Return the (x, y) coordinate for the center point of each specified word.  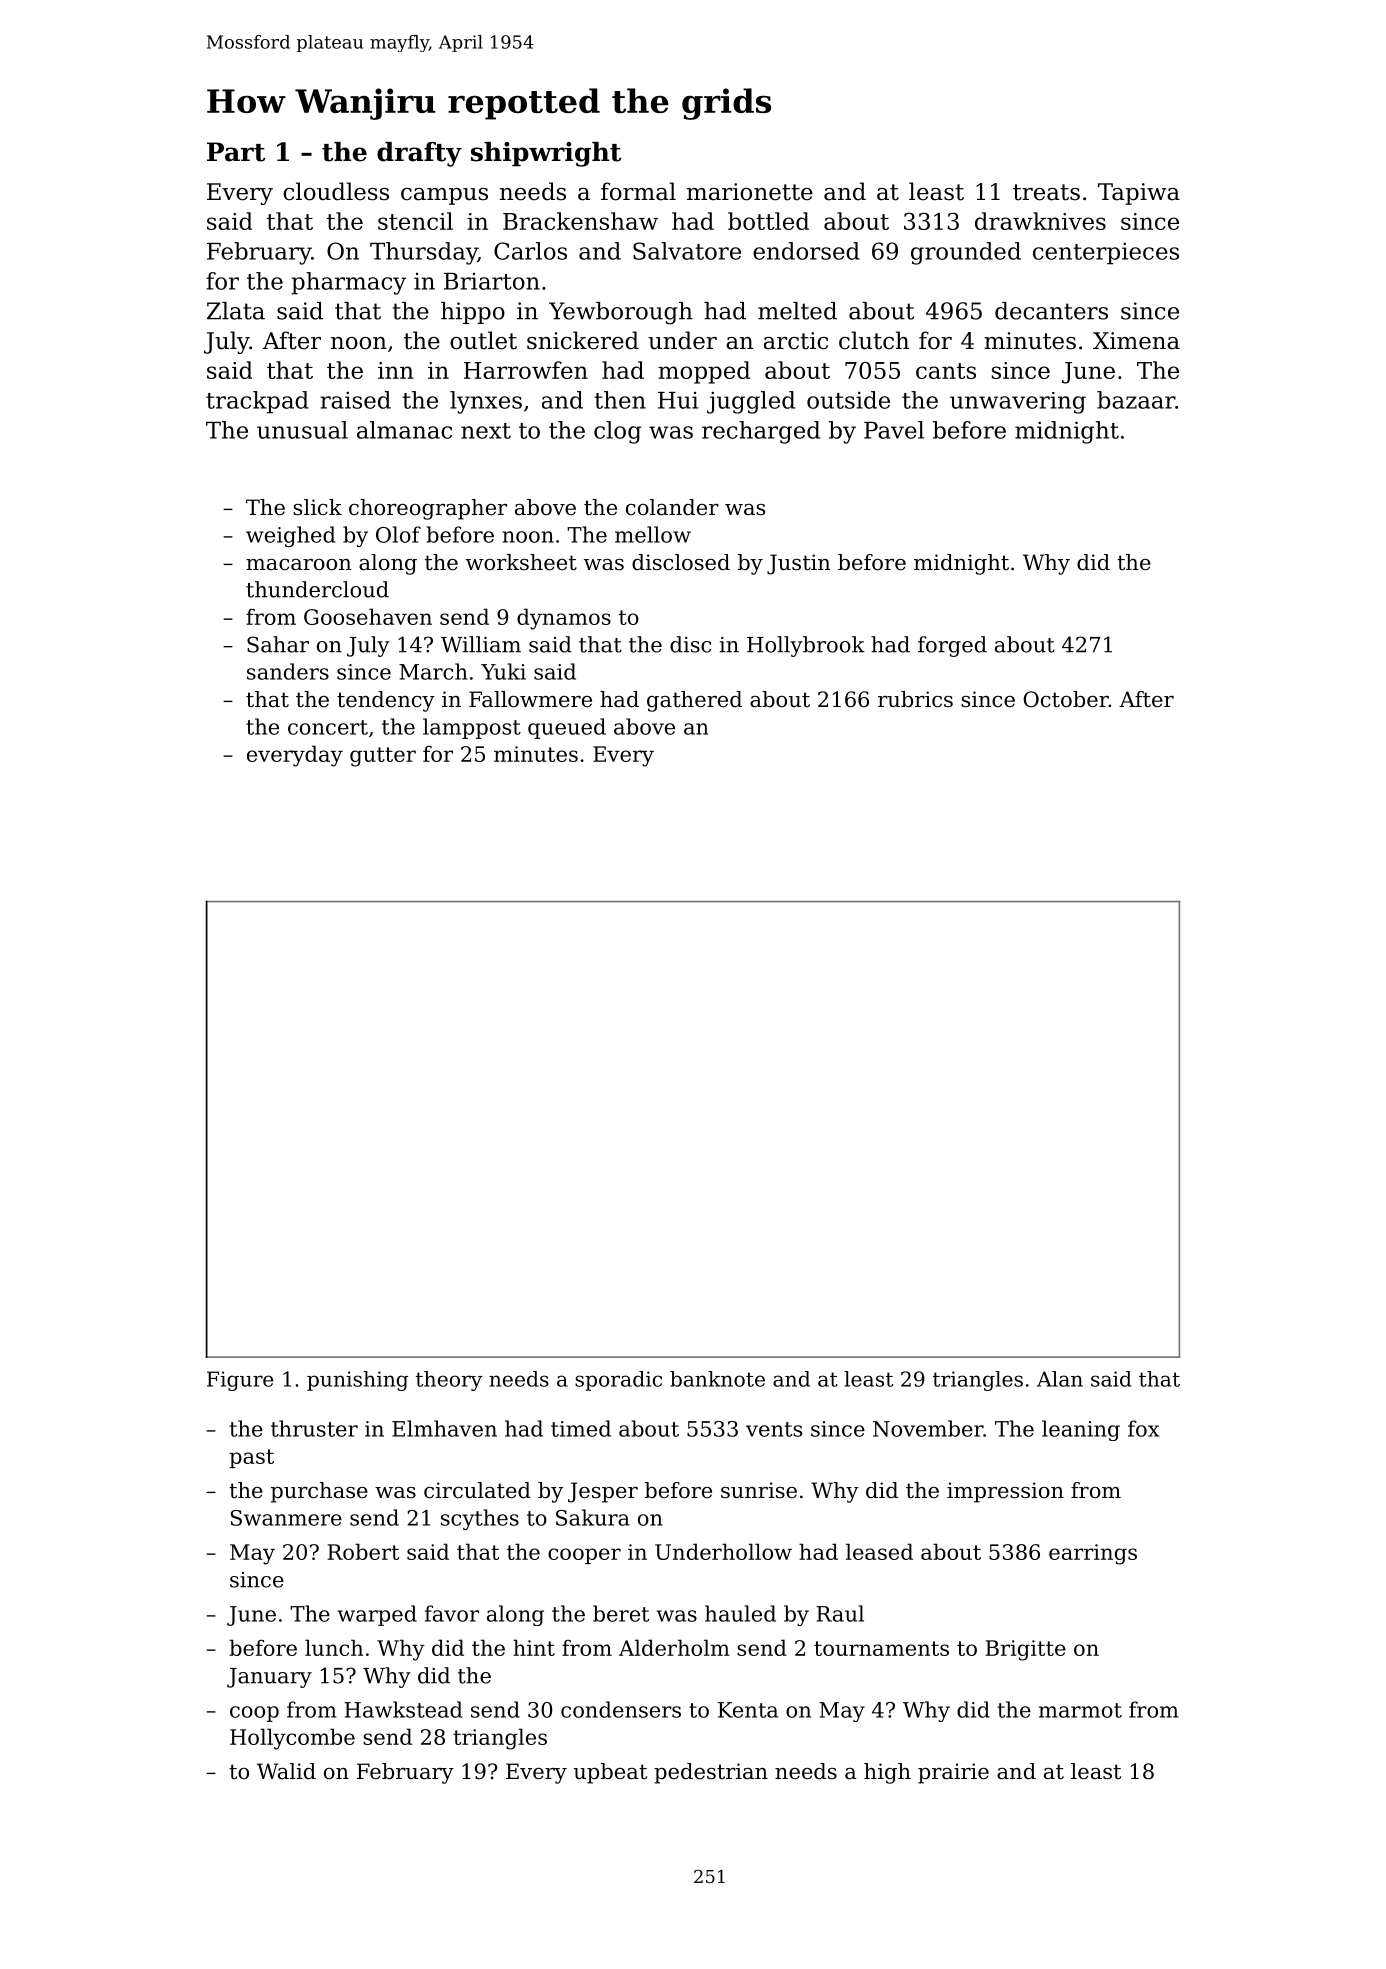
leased (879, 1551)
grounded (966, 253)
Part (236, 152)
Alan (1060, 1379)
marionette (750, 192)
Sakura (593, 1517)
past (251, 1458)
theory (449, 1381)
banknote (717, 1379)
